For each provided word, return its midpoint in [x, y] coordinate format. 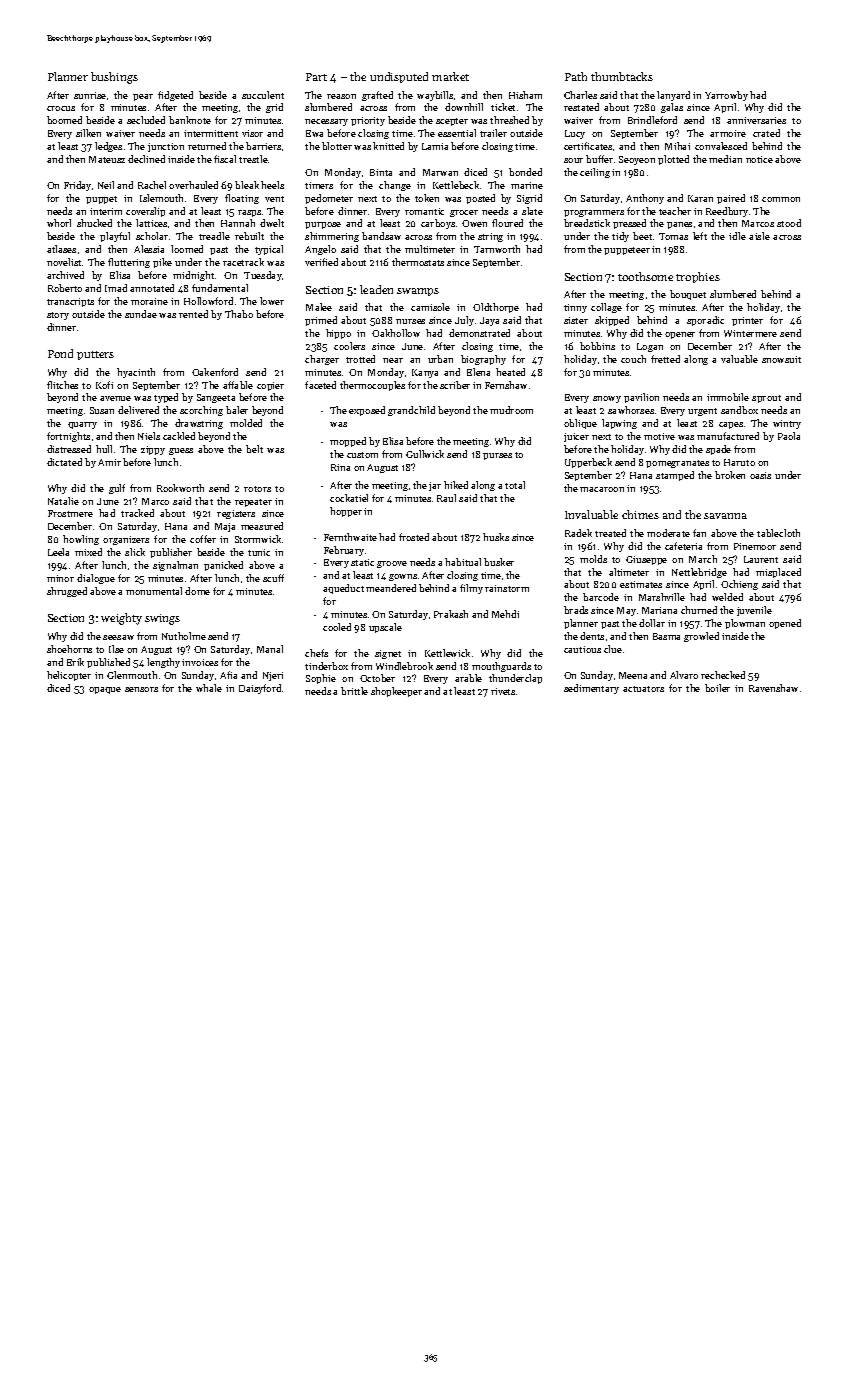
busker [499, 562]
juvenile [754, 611]
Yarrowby [726, 96]
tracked [137, 513]
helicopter [69, 676]
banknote [190, 120]
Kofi [104, 385]
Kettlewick [447, 653]
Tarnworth [497, 249]
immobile [728, 397]
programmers [594, 213]
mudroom [511, 410]
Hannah [238, 223]
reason [341, 96]
